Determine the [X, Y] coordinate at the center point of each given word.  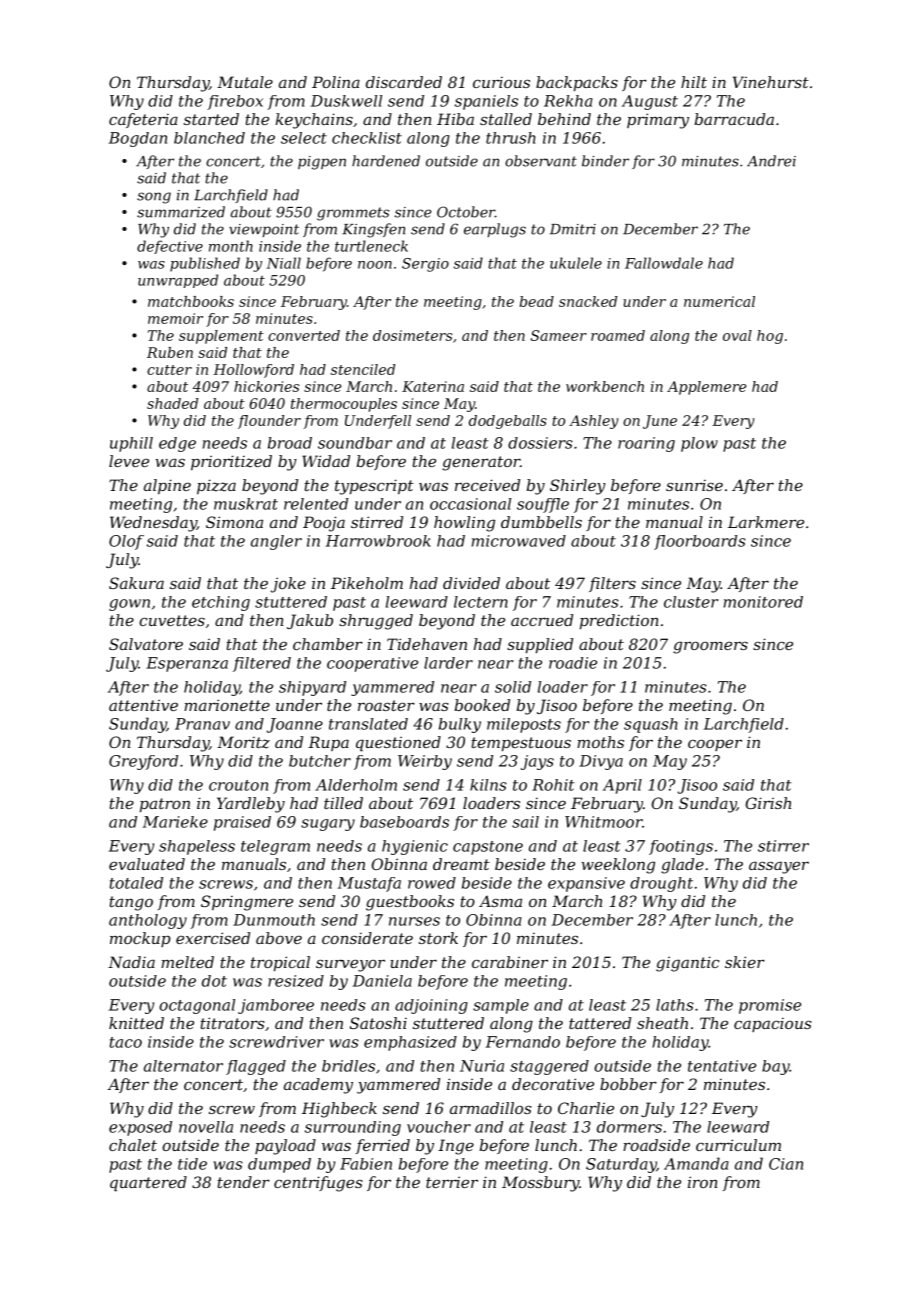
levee [129, 461]
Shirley [578, 487]
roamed [618, 335]
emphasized [410, 1043]
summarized [181, 212]
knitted [136, 1023]
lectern [481, 602]
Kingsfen [373, 230]
